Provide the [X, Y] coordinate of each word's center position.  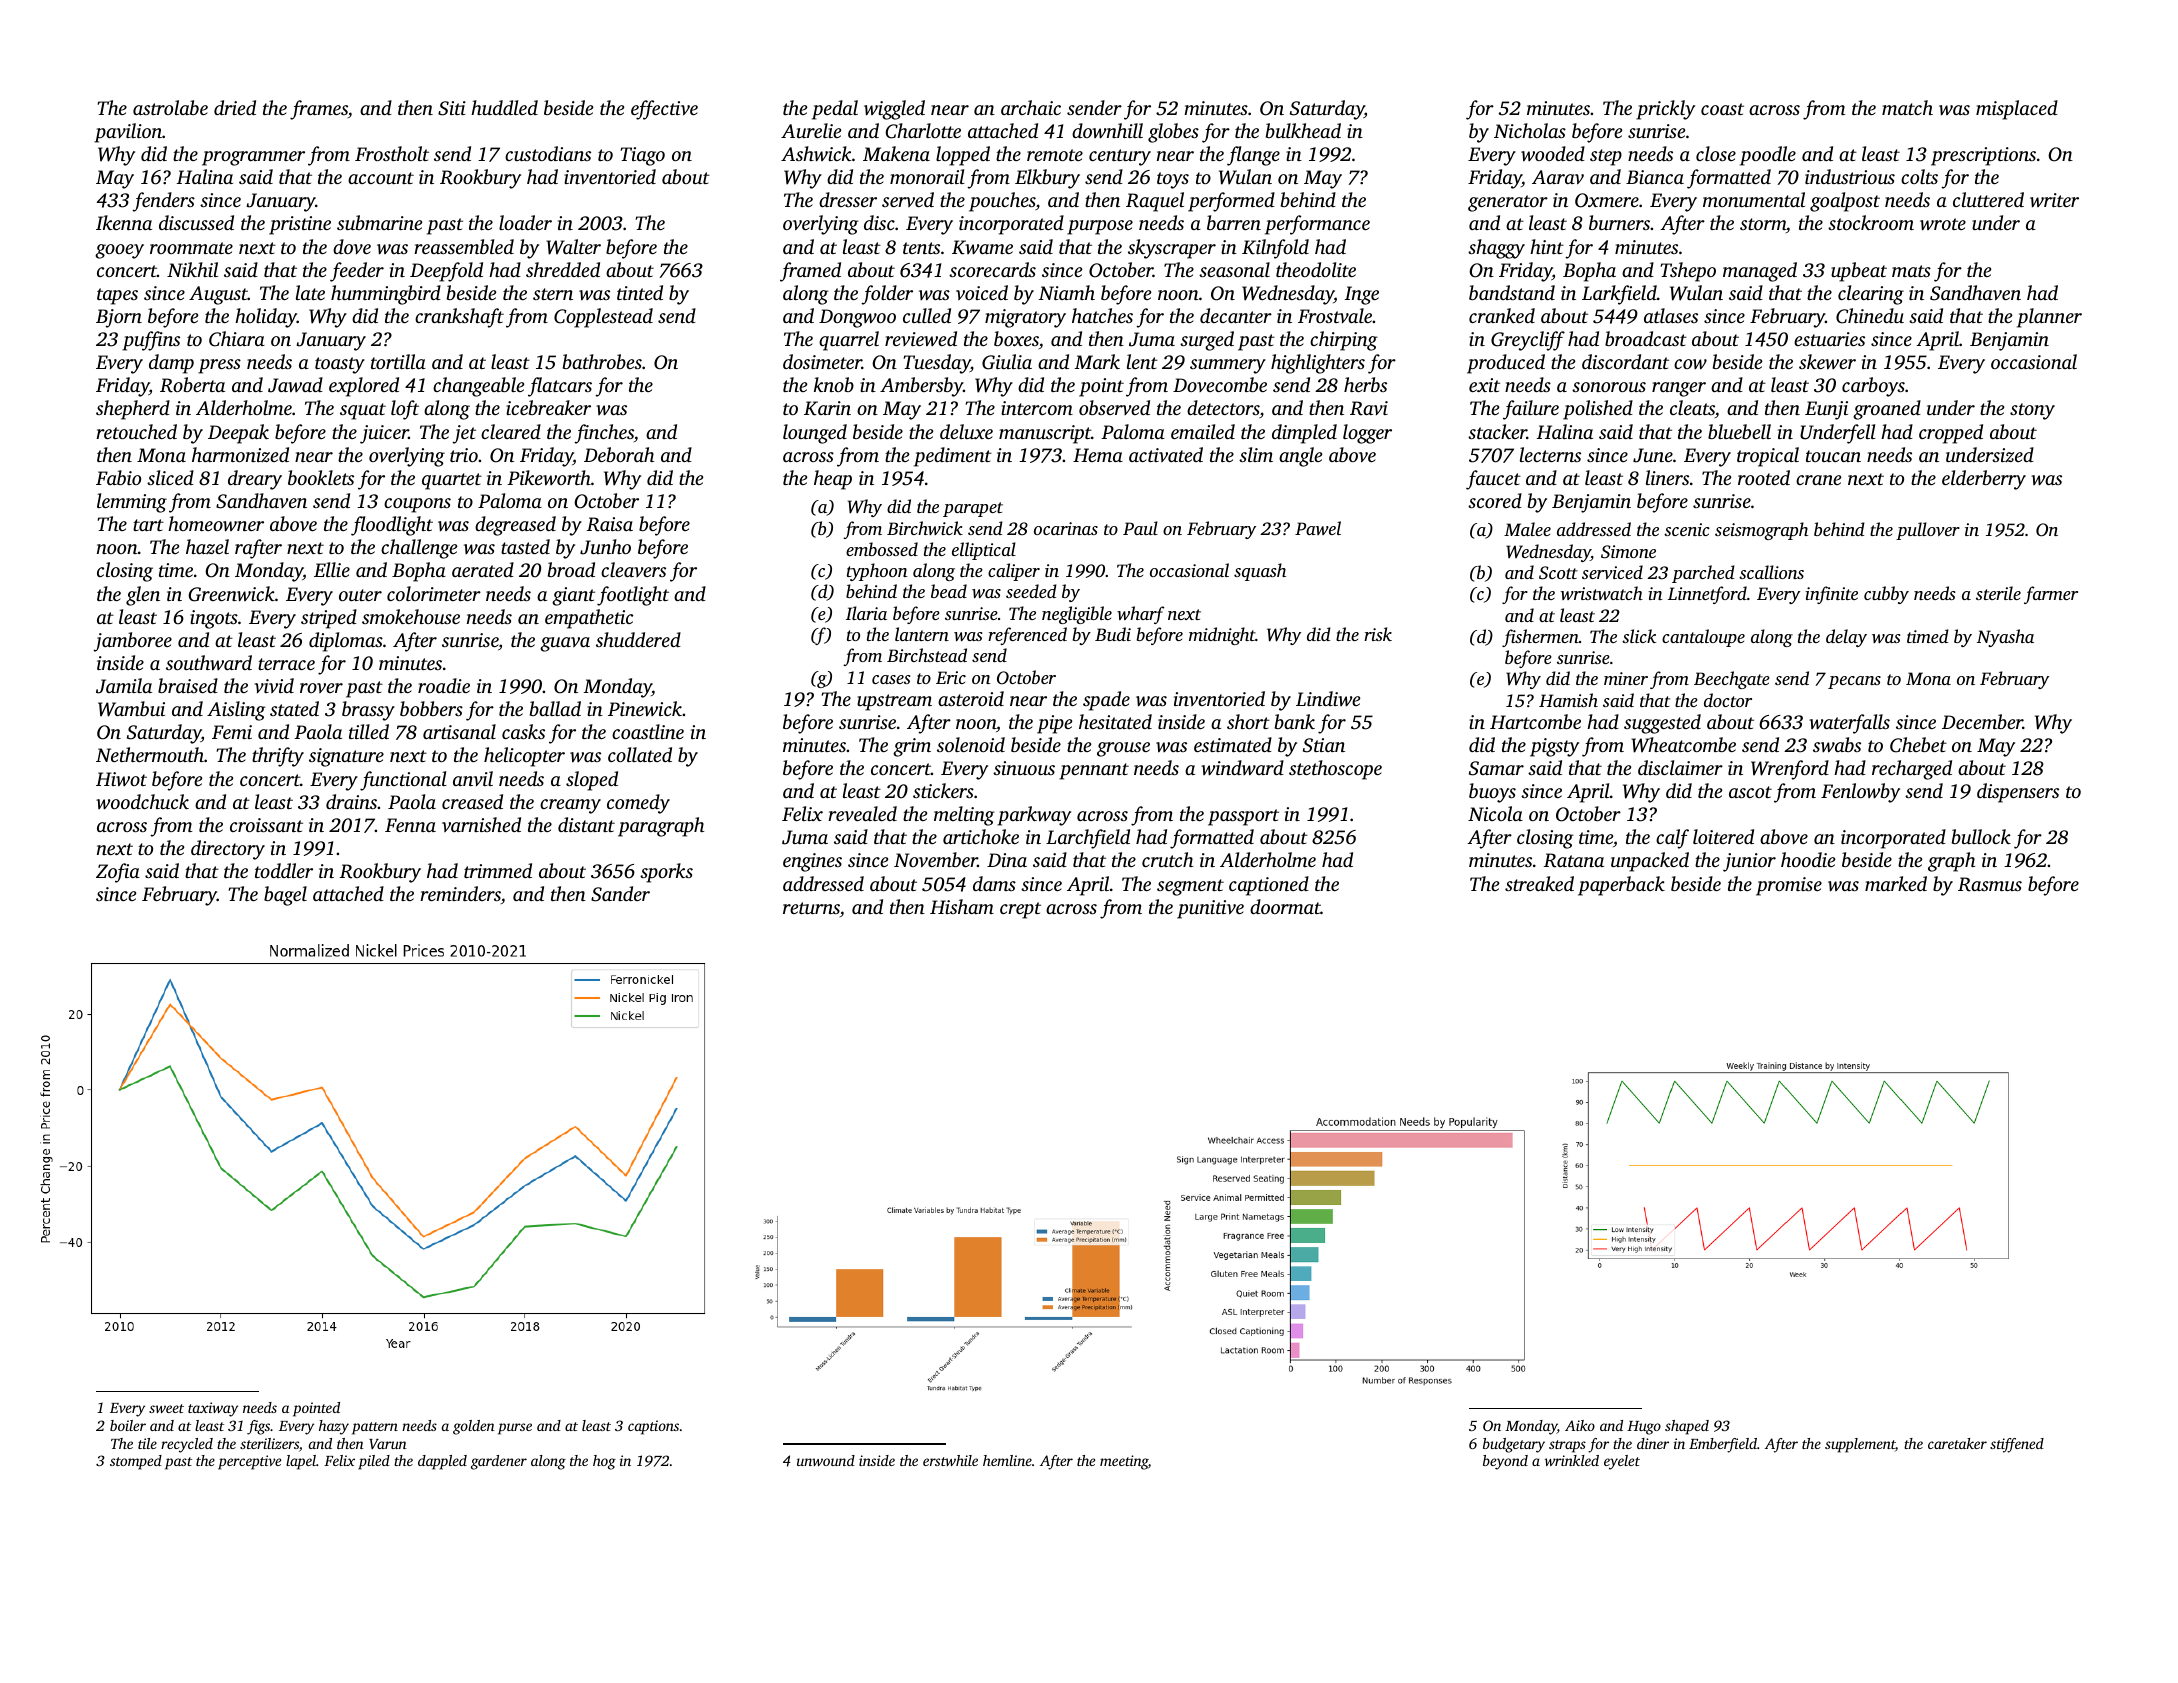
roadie [444, 685]
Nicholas [1530, 130]
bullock [1981, 836]
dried [235, 107]
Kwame [982, 247]
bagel [285, 896]
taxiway [213, 1409]
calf [1672, 839]
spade [1106, 701]
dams [994, 883]
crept [1020, 910]
